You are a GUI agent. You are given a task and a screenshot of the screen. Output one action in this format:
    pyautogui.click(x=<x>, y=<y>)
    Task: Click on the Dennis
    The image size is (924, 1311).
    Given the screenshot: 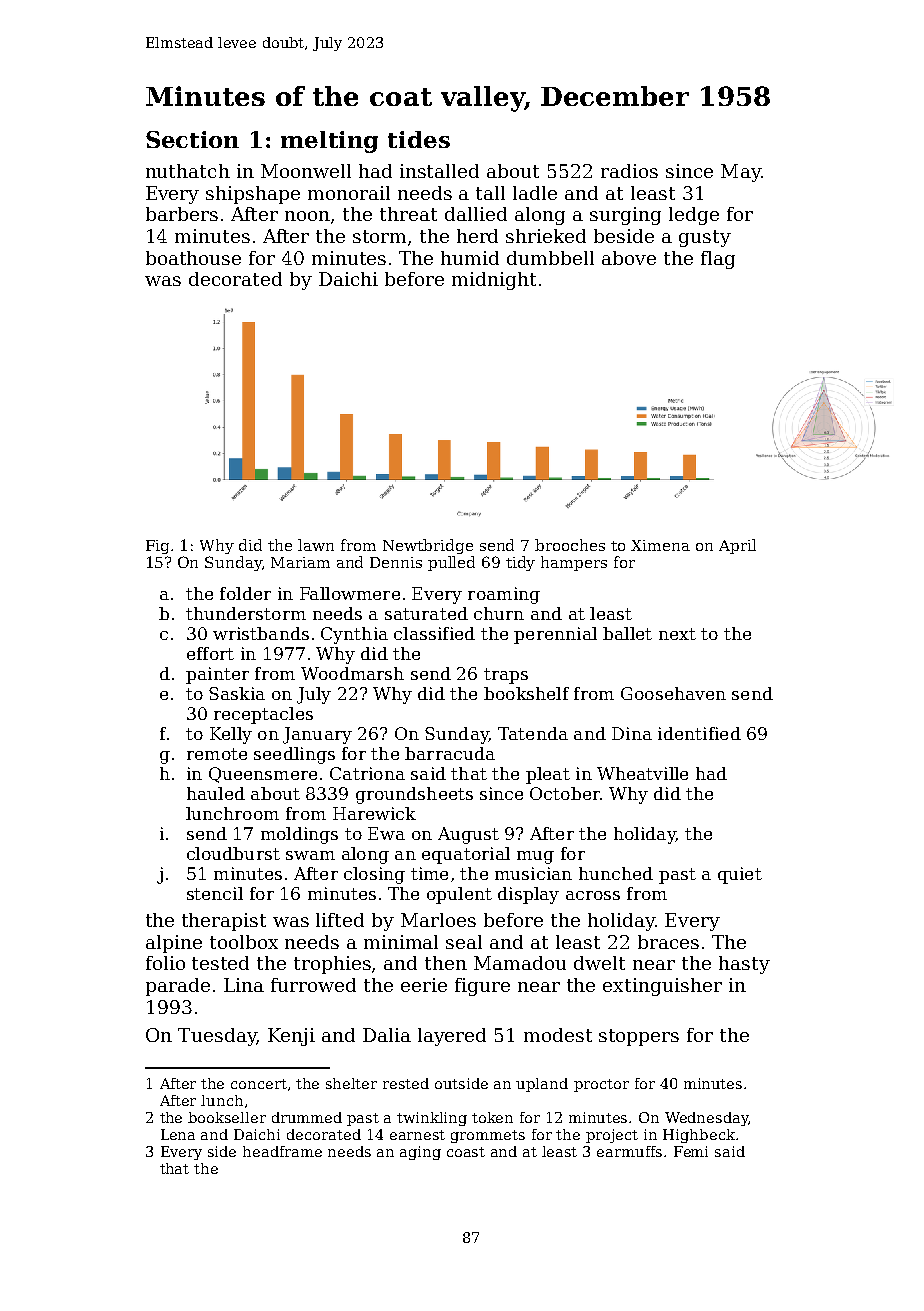 What is the action you would take?
    pyautogui.click(x=396, y=562)
